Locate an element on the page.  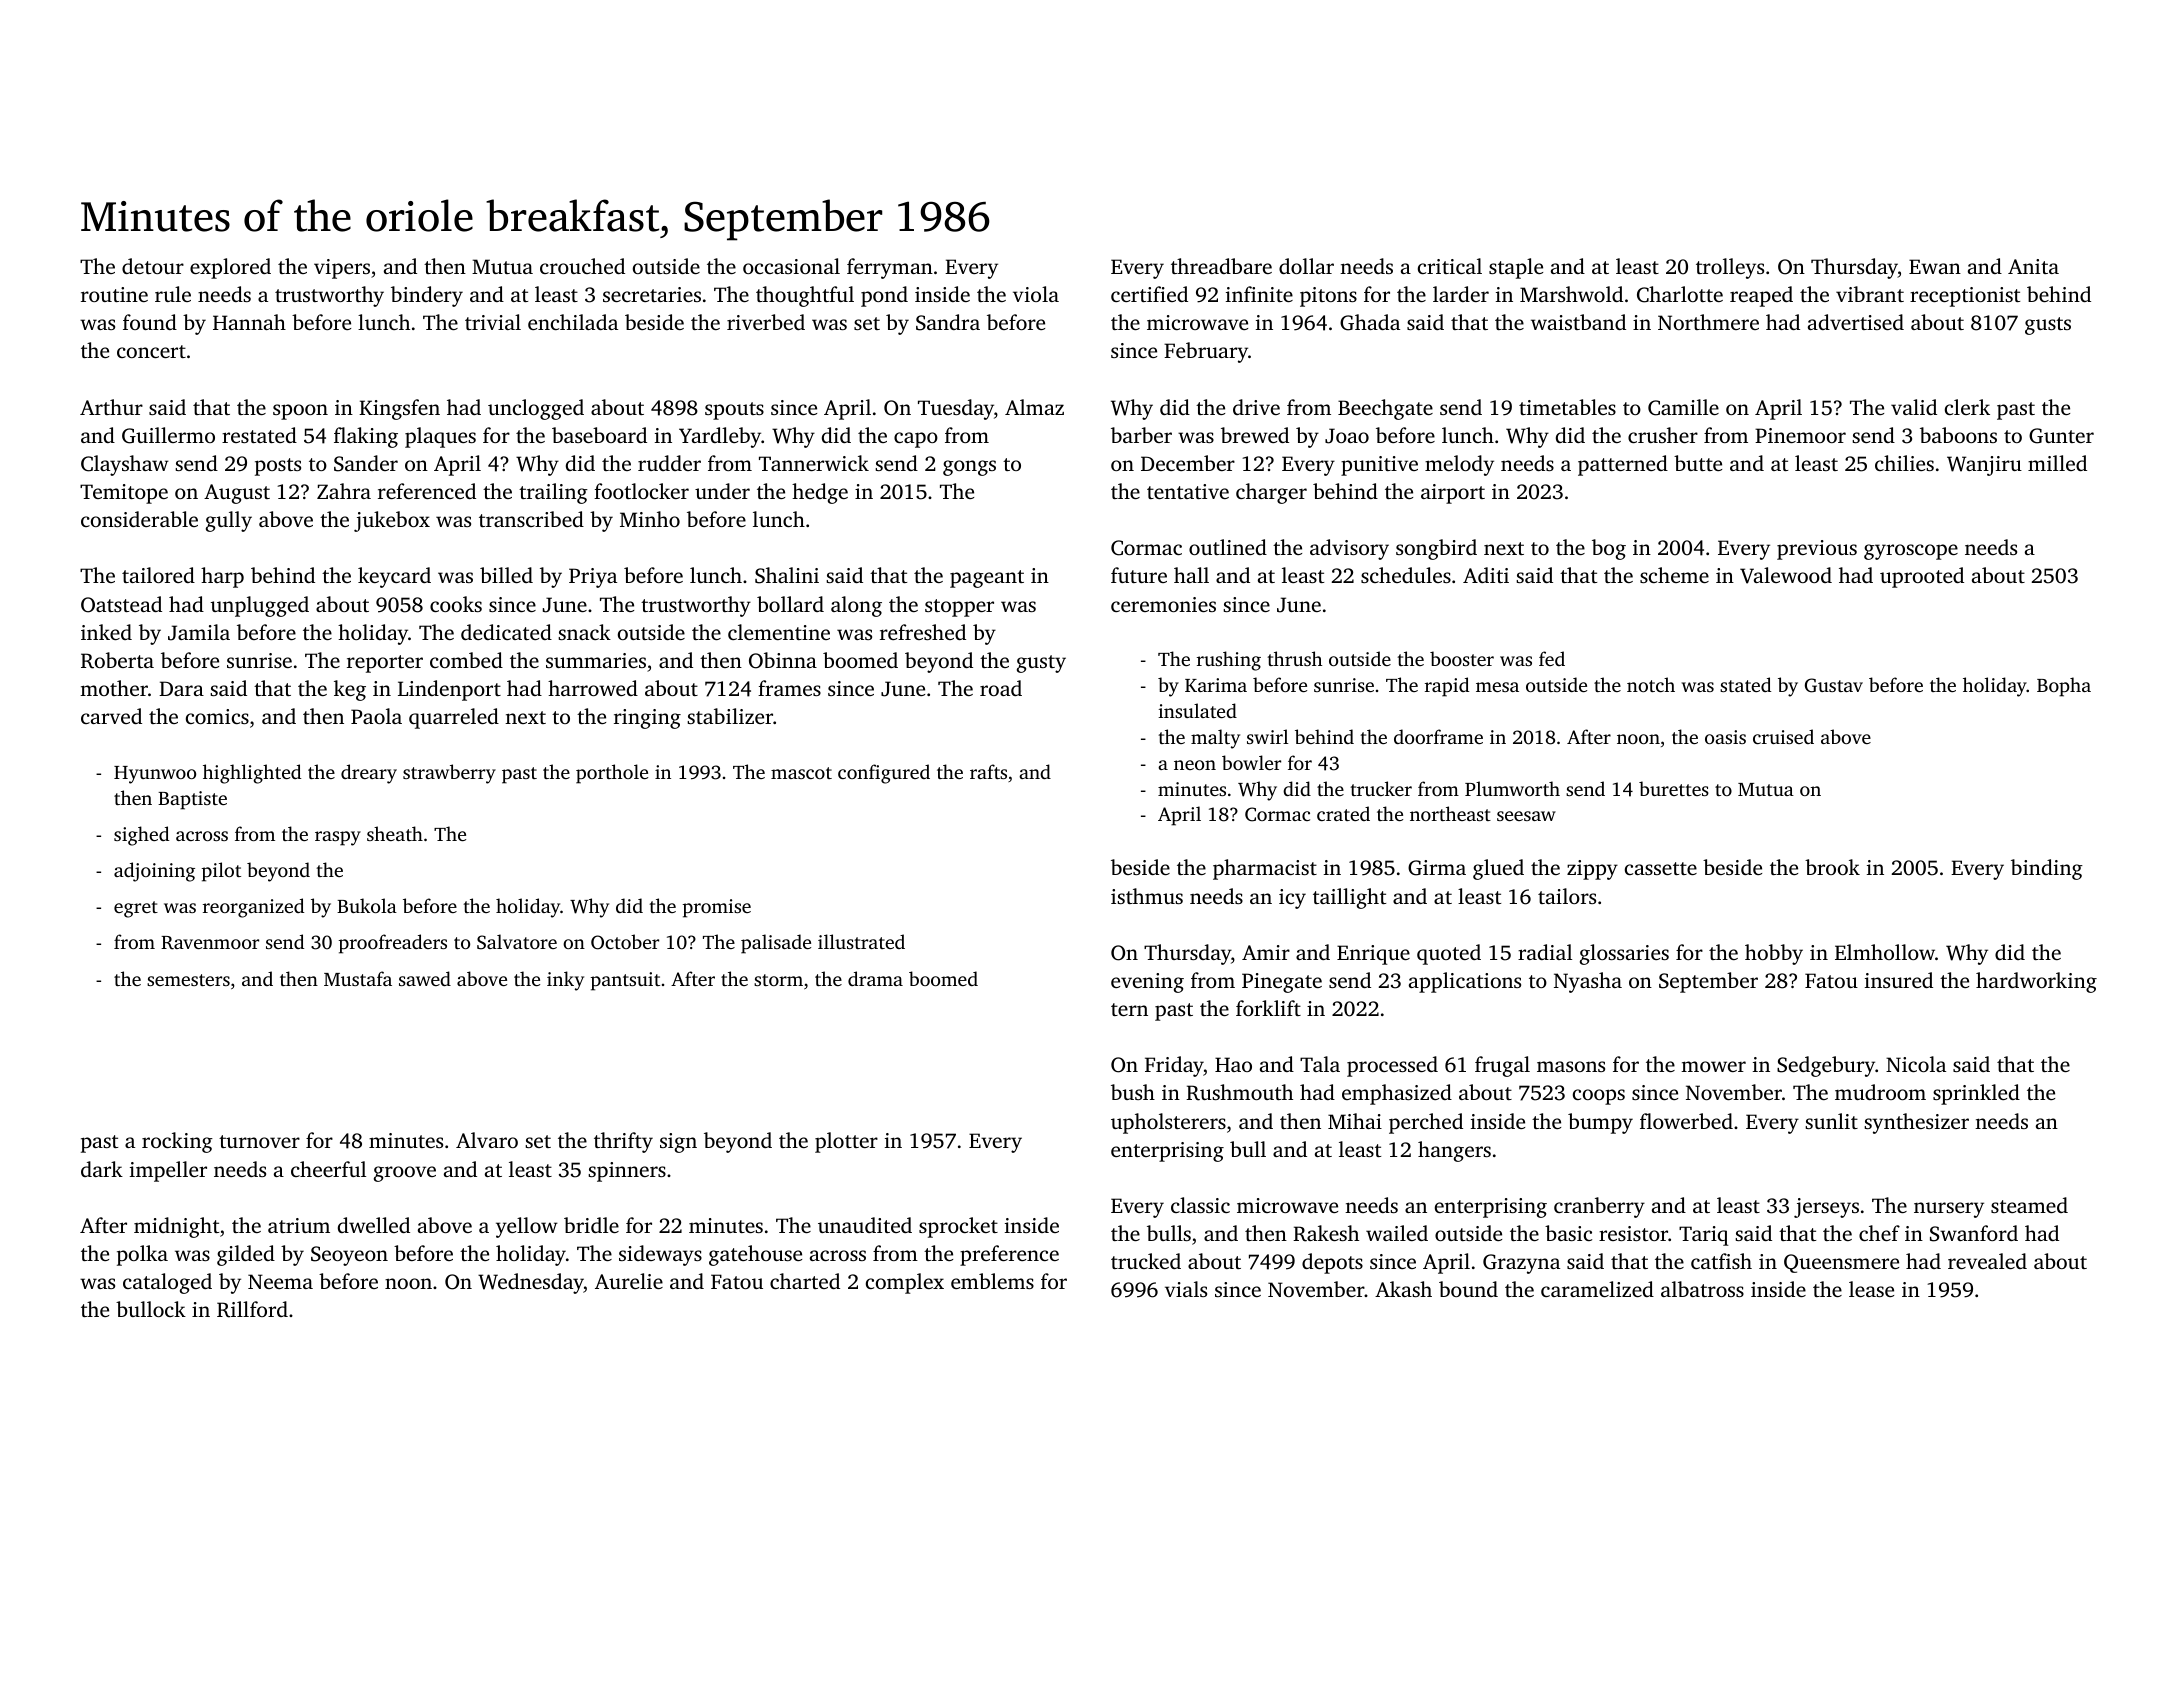
Anita is located at coordinates (2033, 266).
